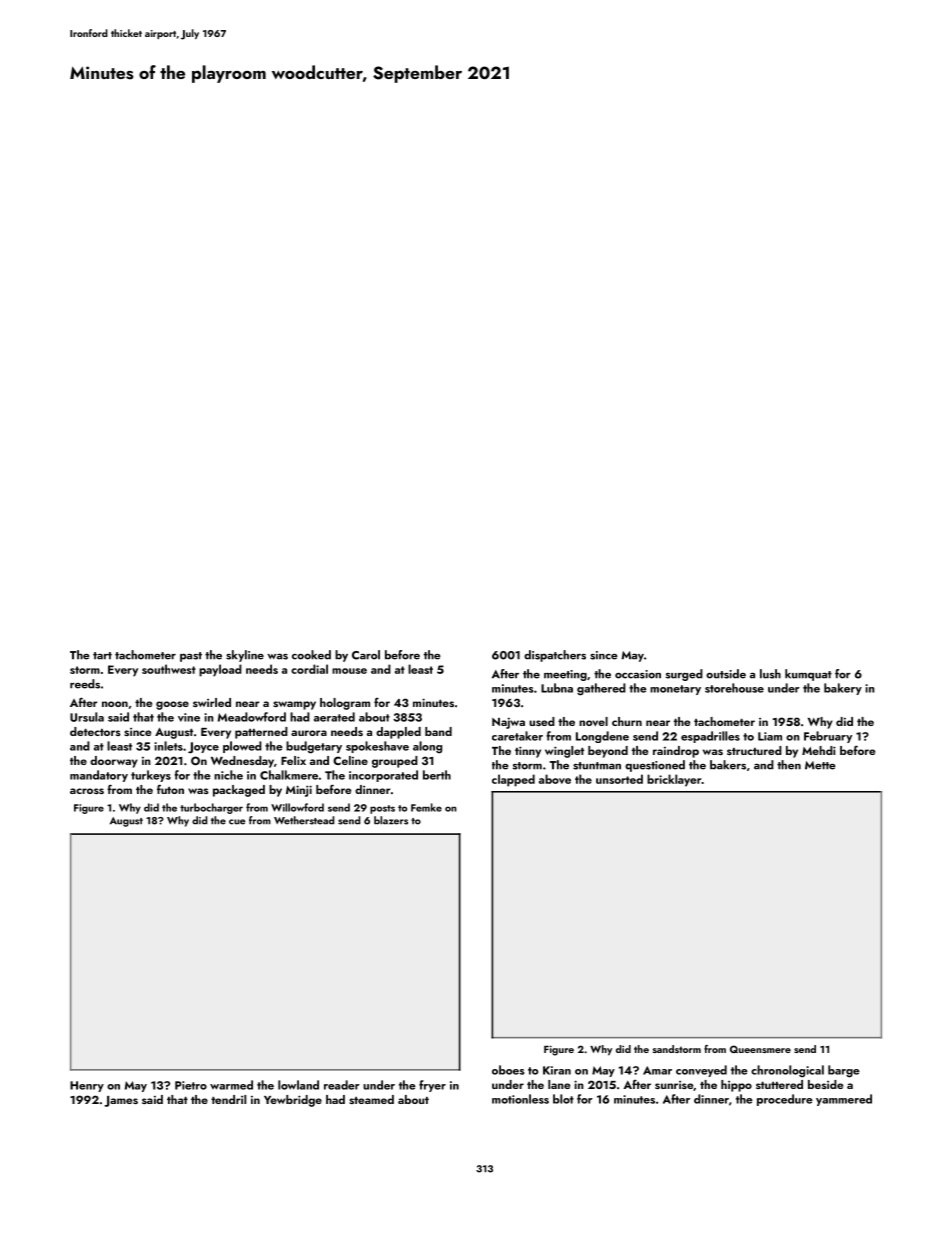  I want to click on Queensmere, so click(760, 1049).
